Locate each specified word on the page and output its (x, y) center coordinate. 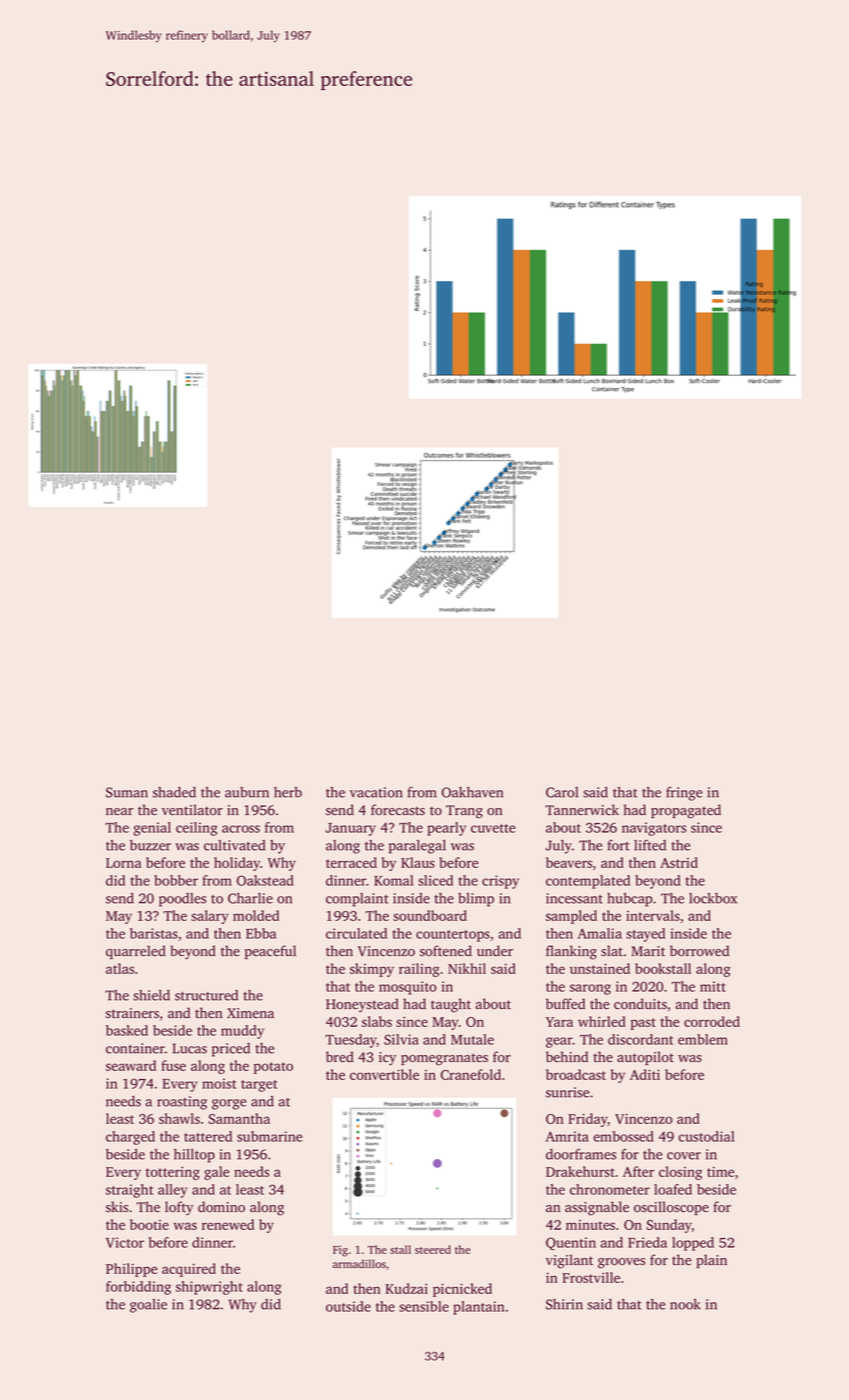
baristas (154, 933)
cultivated (234, 845)
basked (127, 1030)
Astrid (679, 862)
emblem (703, 1039)
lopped (693, 1244)
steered (433, 1249)
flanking (571, 952)
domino (221, 1207)
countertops (453, 936)
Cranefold (471, 1074)
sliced (435, 880)
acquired (189, 1270)
